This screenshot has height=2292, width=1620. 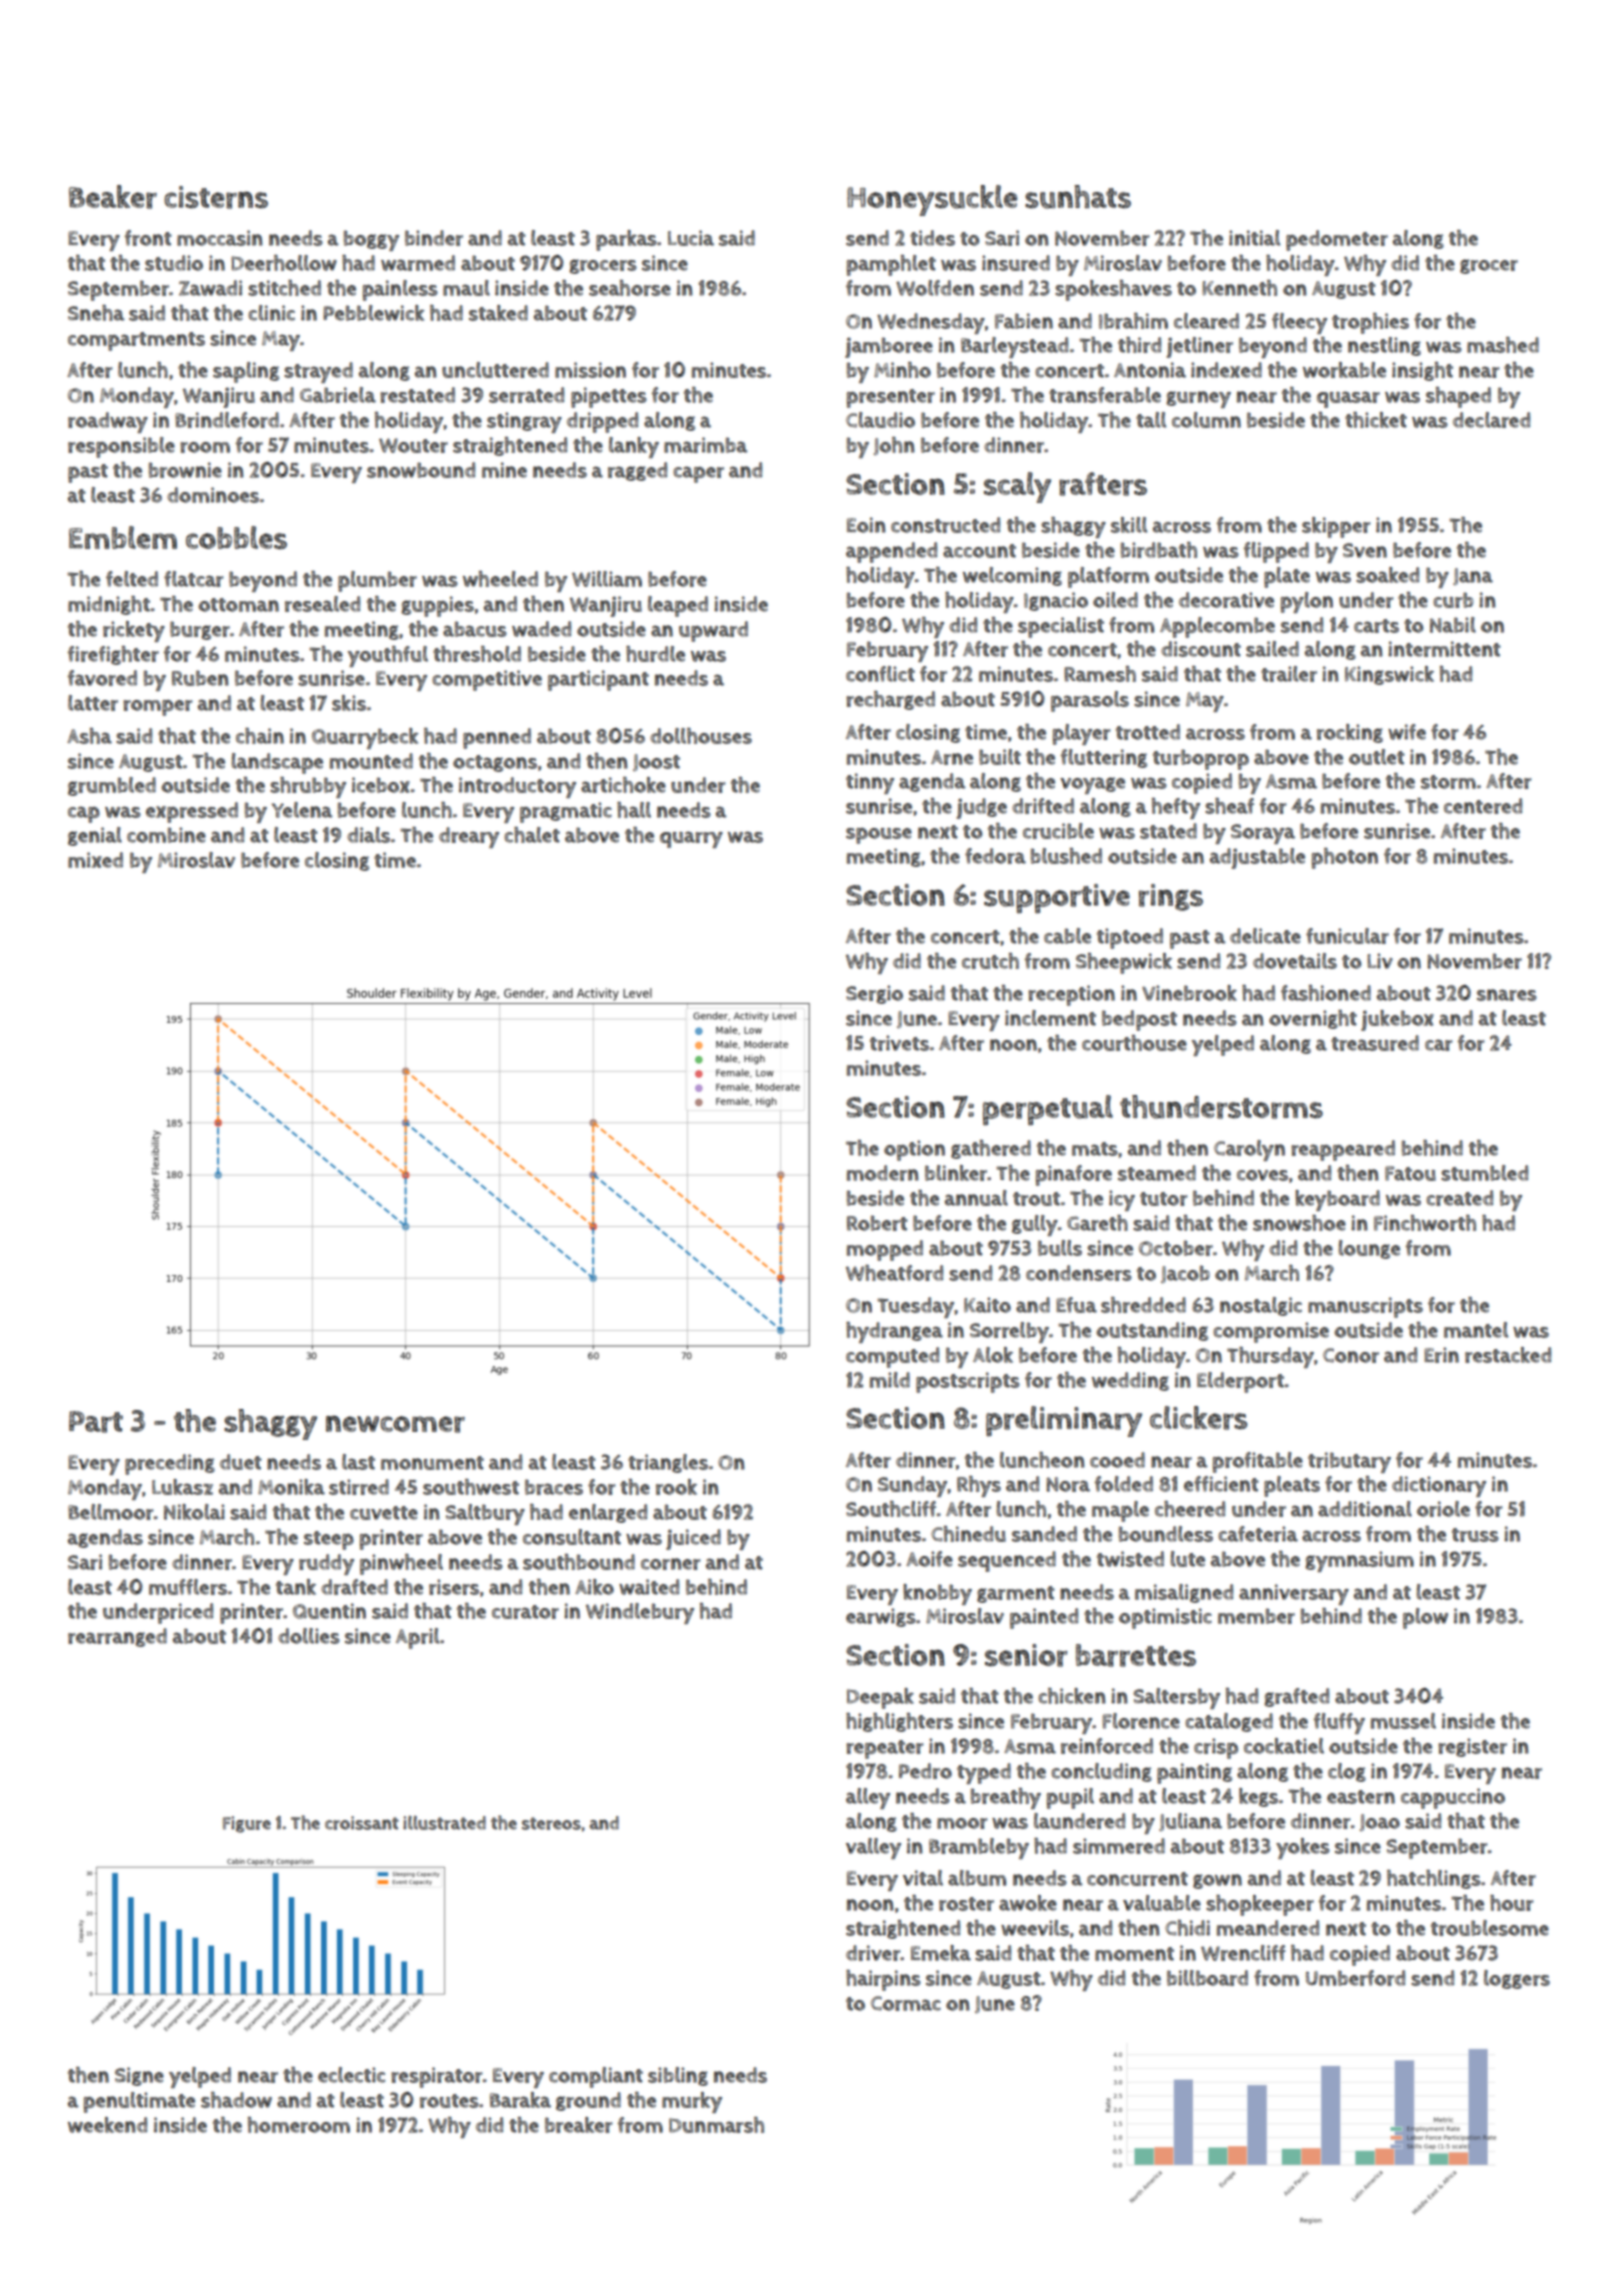 I want to click on uncluttered, so click(x=495, y=370).
